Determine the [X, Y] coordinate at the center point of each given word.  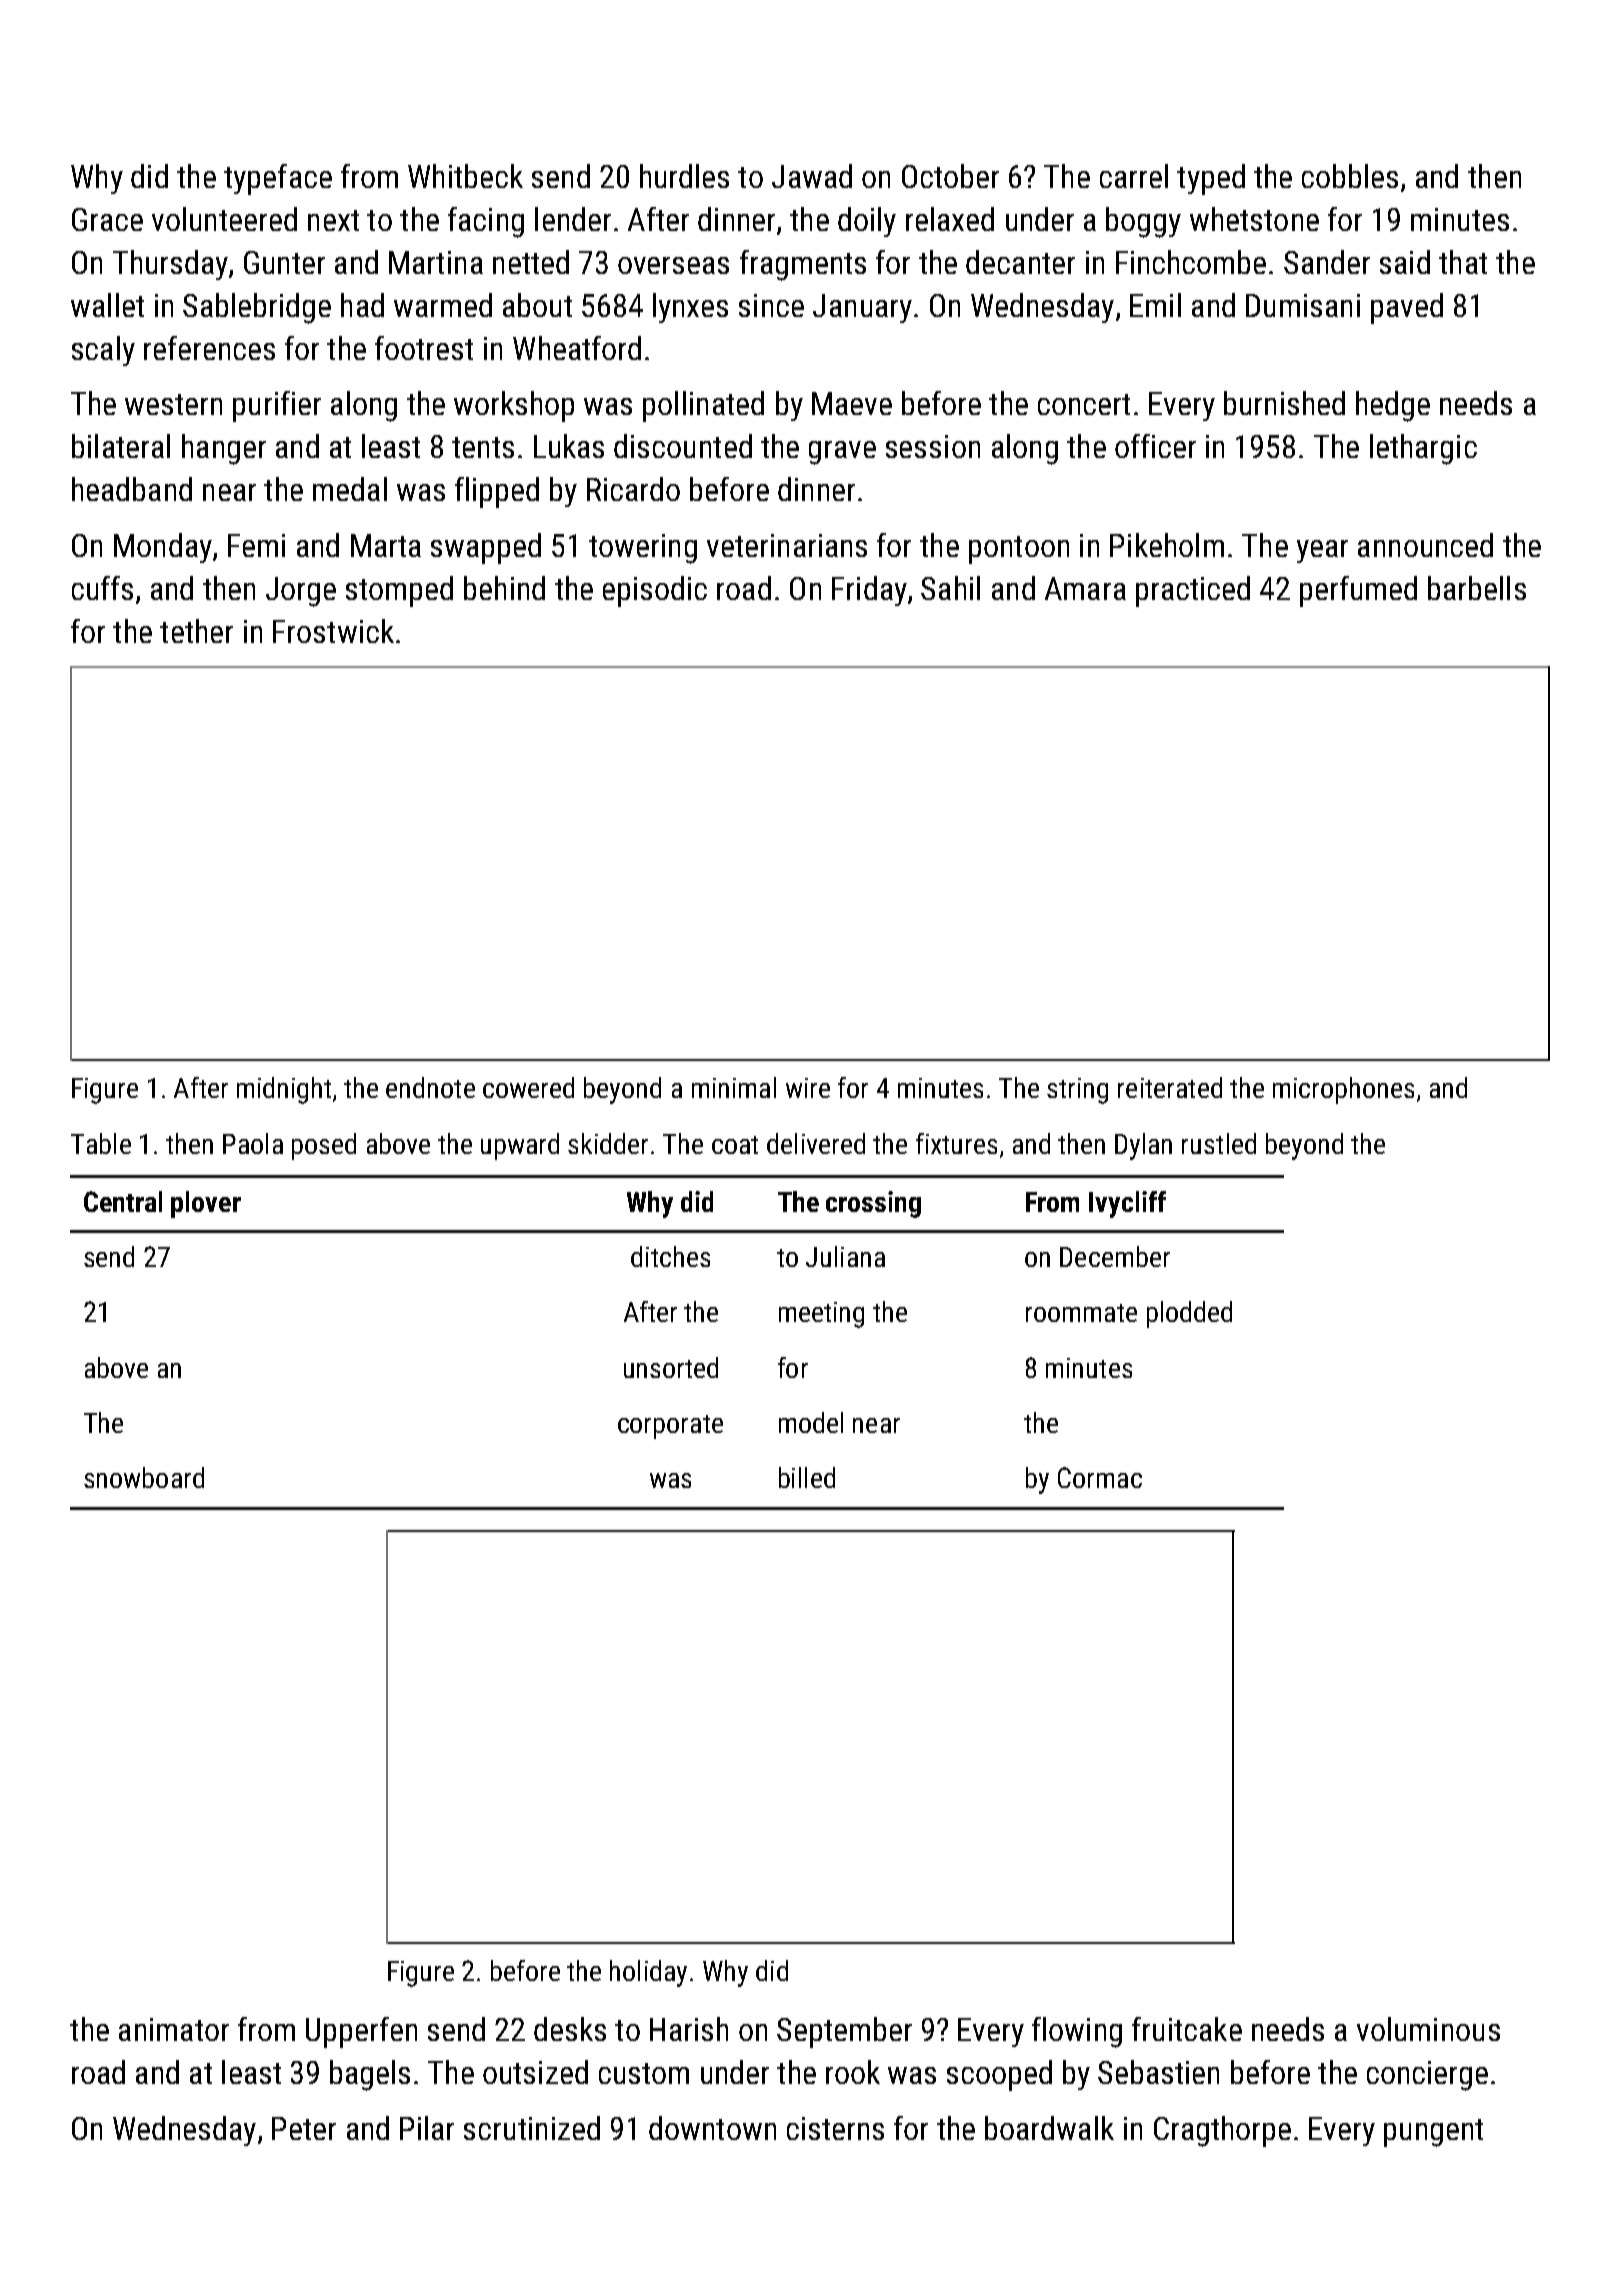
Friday [869, 591]
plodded [1189, 1314]
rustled [1219, 1143]
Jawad [812, 176]
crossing [873, 1204]
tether [196, 631]
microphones [1343, 1090]
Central [123, 1201]
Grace [107, 219]
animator [174, 2029]
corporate [670, 1427]
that [1463, 262]
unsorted [671, 1367]
